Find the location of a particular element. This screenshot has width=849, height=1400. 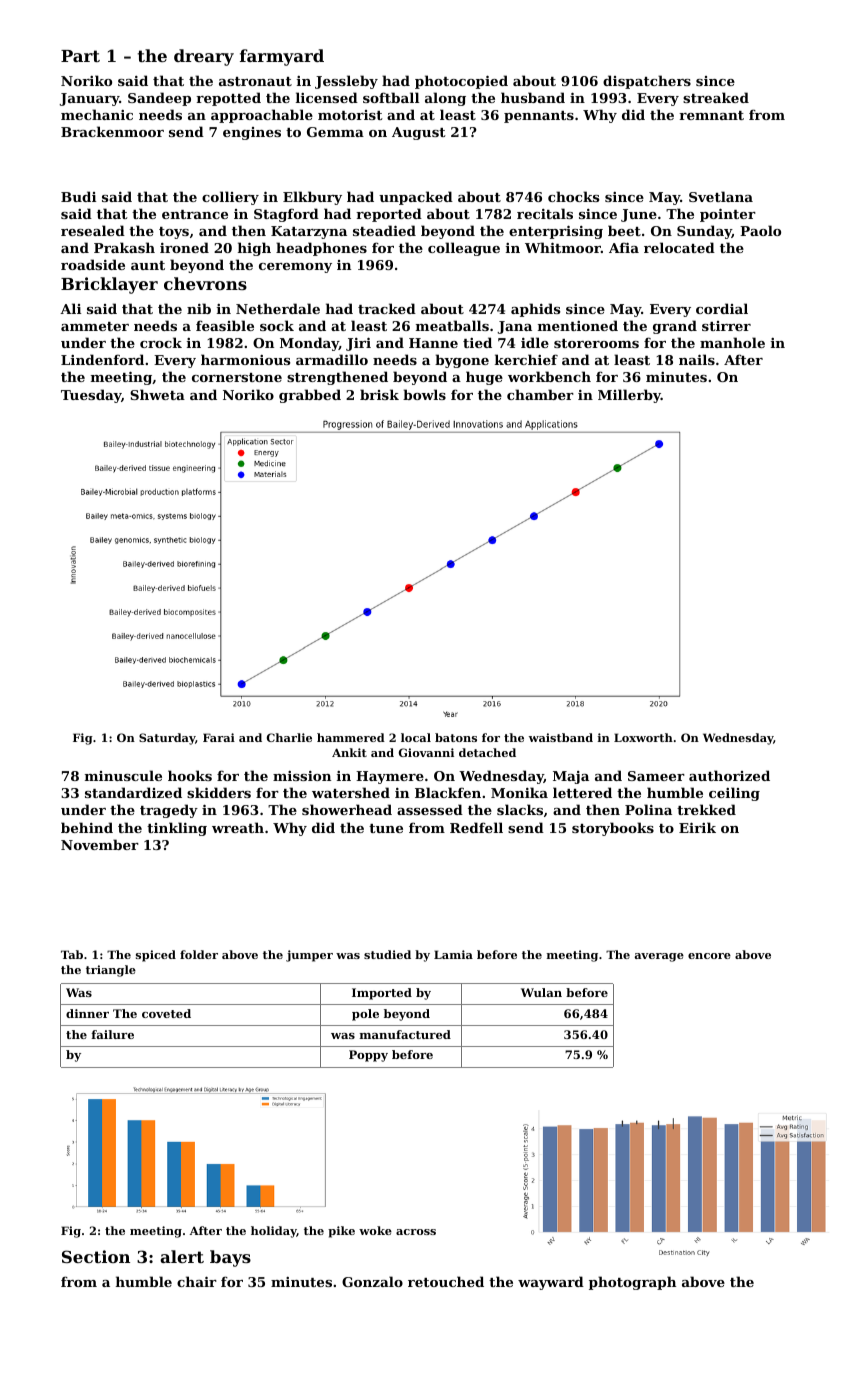

failure is located at coordinates (112, 1034).
